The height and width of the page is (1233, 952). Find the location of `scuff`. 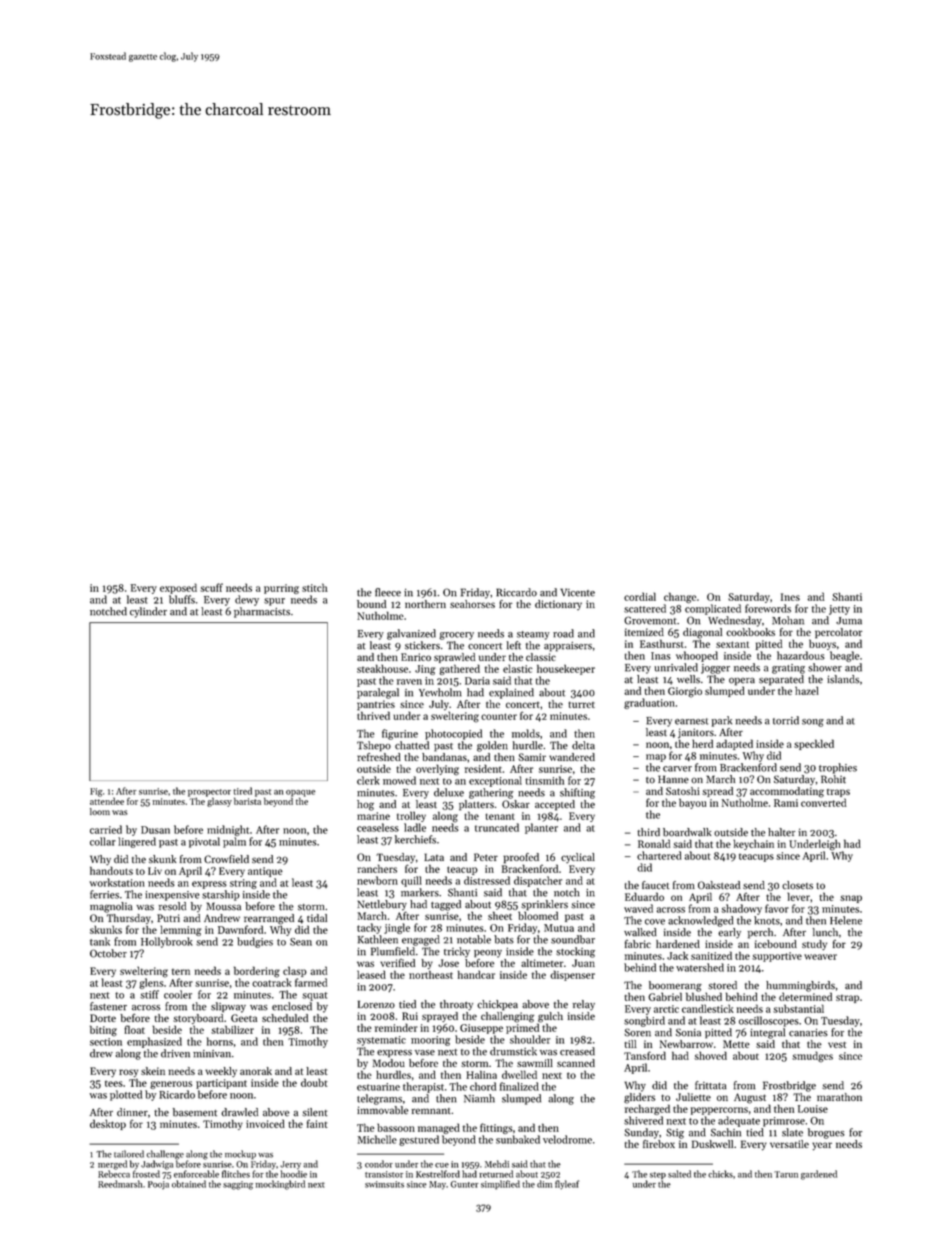

scuff is located at coordinates (211, 587).
